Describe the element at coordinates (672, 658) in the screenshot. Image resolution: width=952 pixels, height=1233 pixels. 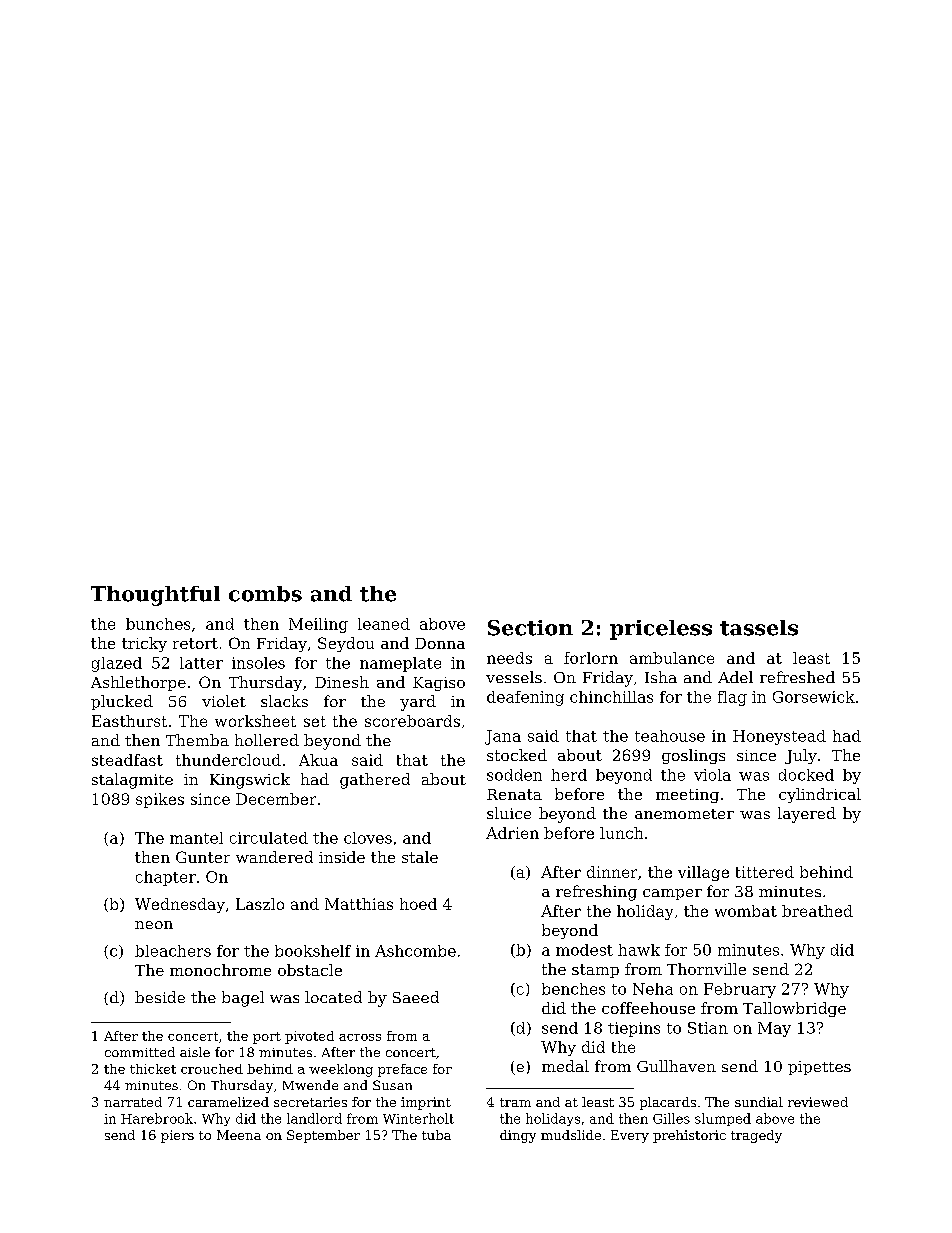
I see `ambulance` at that location.
